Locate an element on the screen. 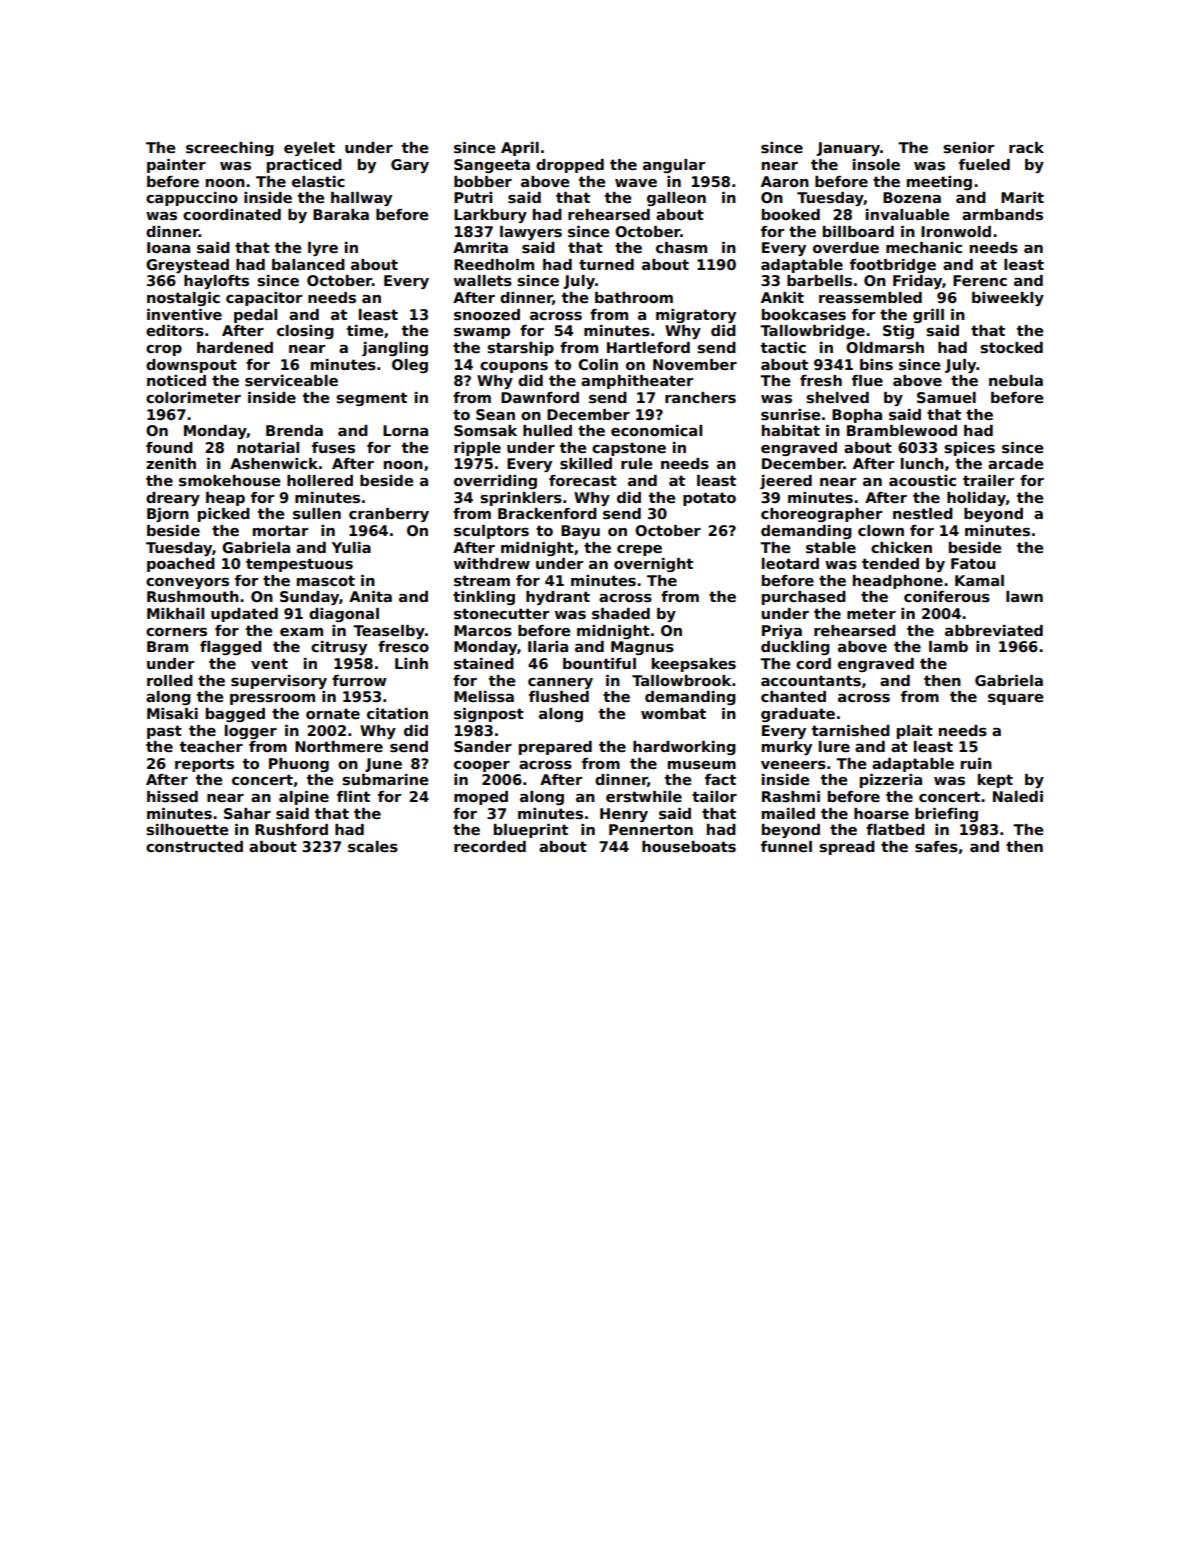  Fatou is located at coordinates (973, 563).
